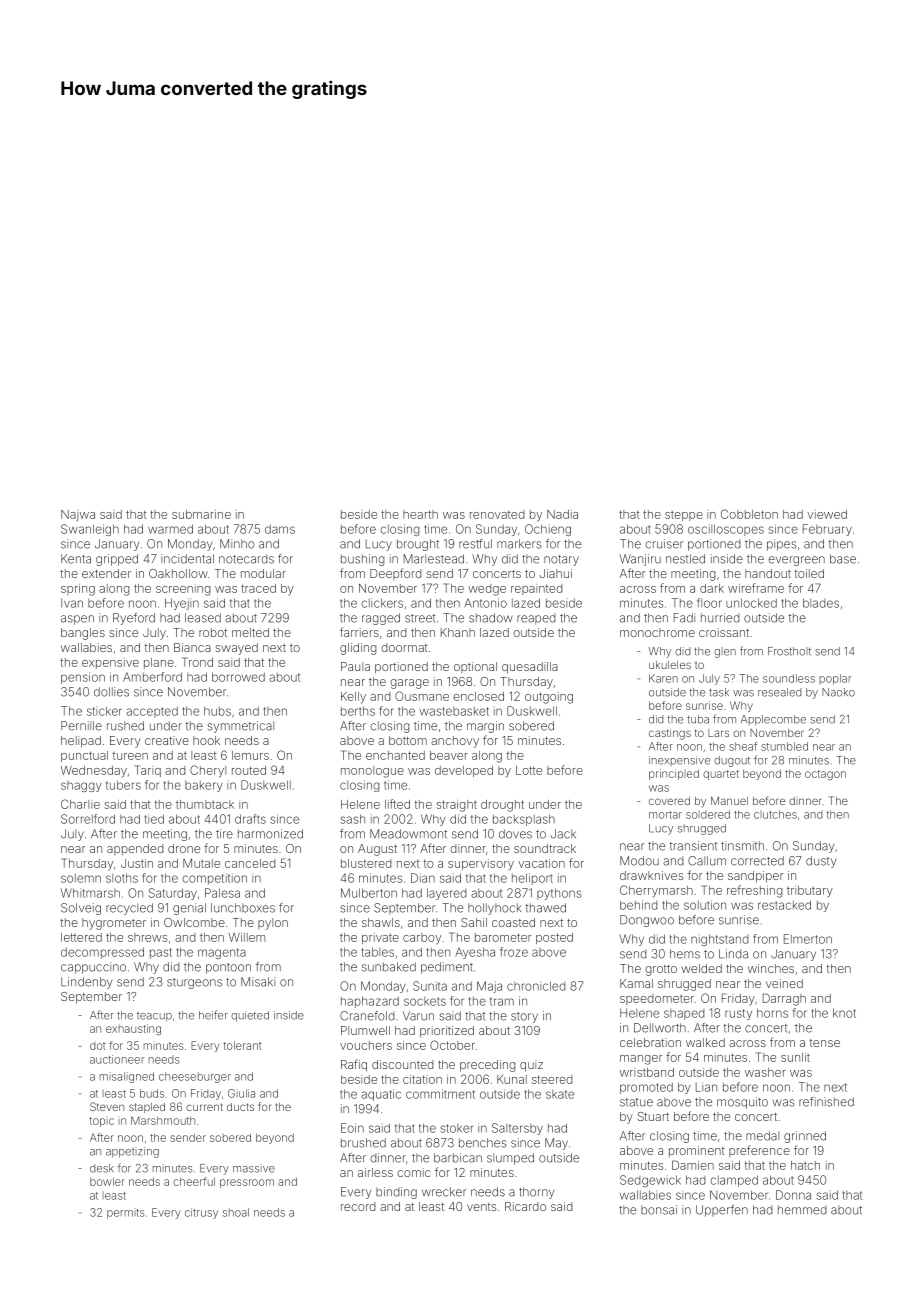  What do you see at coordinates (247, 1183) in the page?
I see `pressroom` at bounding box center [247, 1183].
